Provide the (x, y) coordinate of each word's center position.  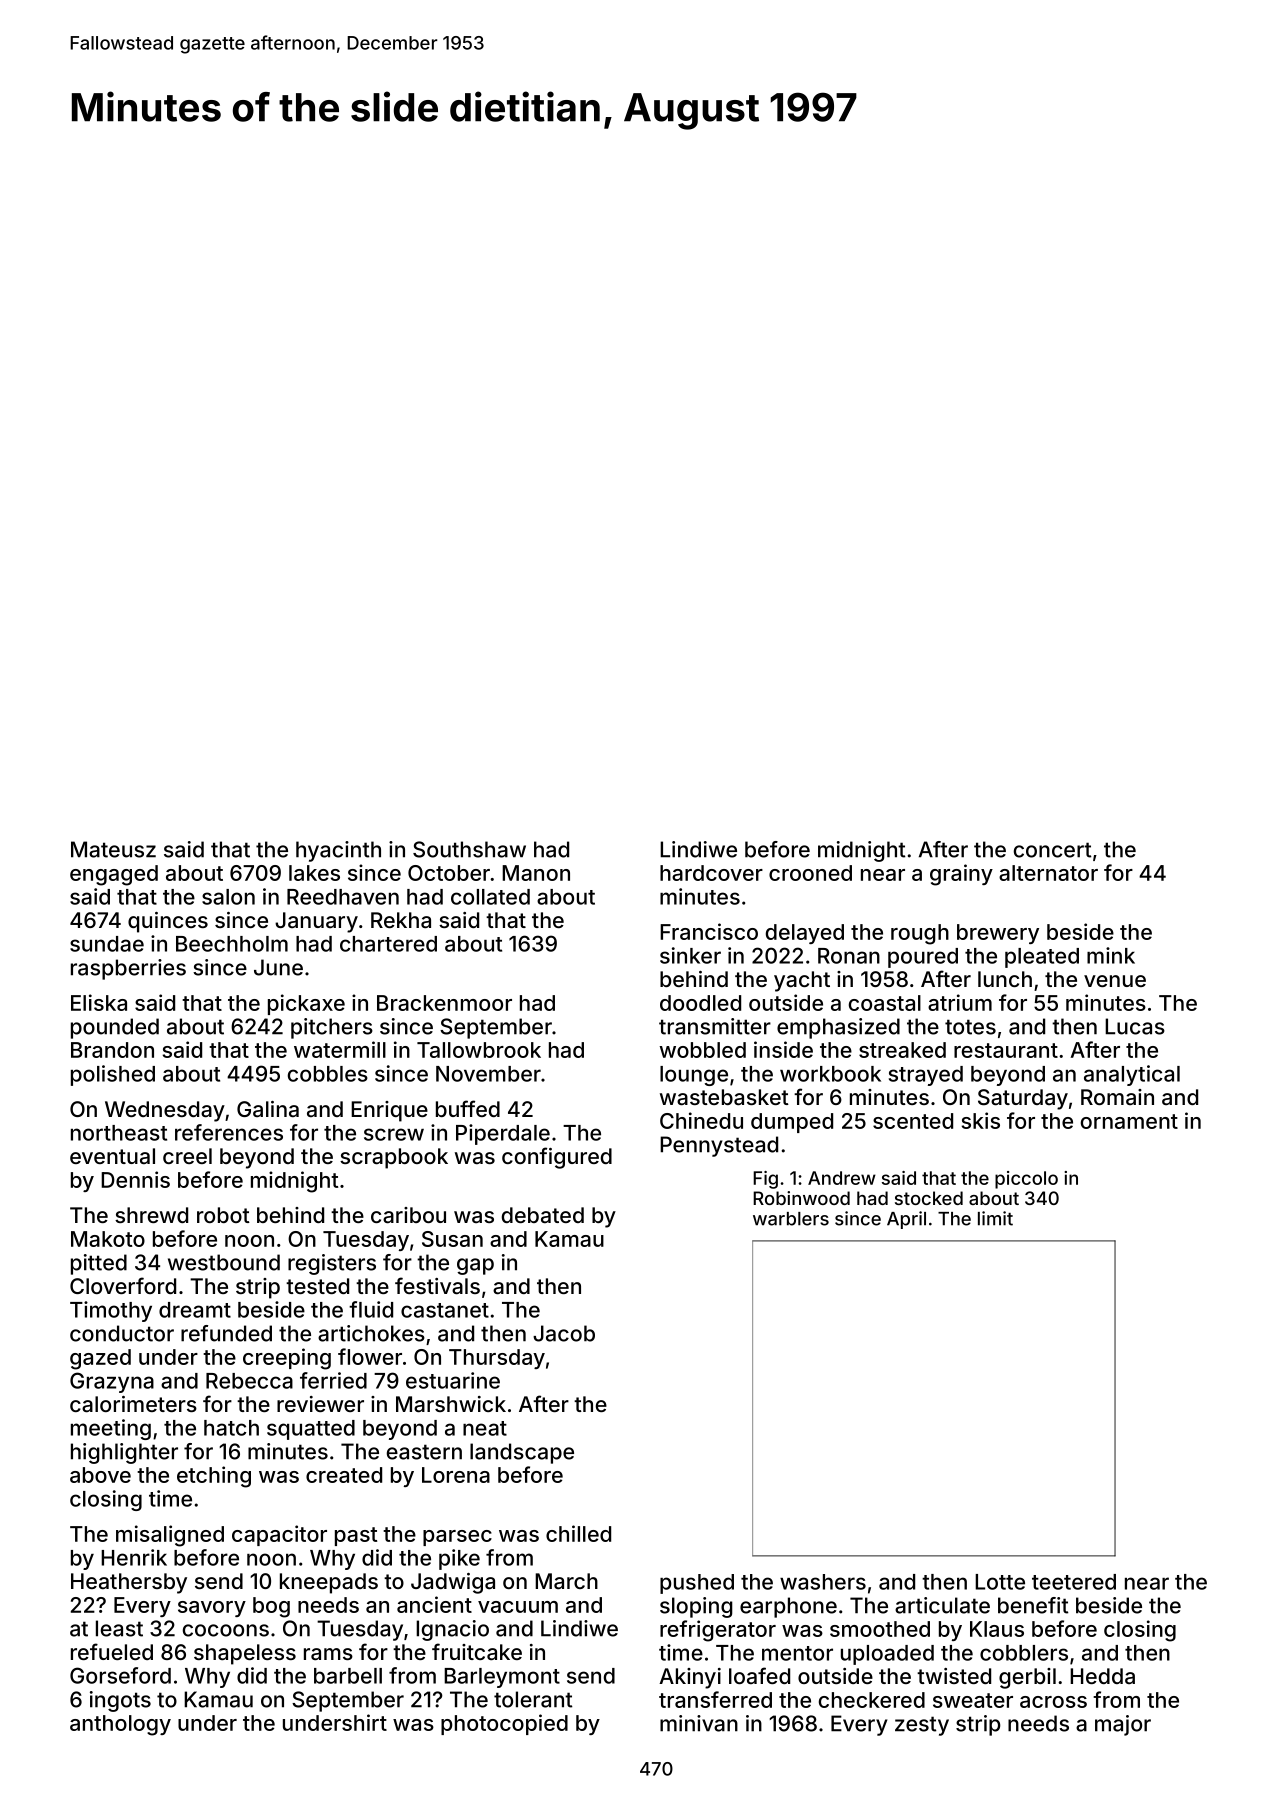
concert (1052, 850)
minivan (699, 1723)
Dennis (135, 1179)
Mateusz (113, 849)
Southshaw (469, 849)
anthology (120, 1725)
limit (995, 1218)
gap (475, 1266)
